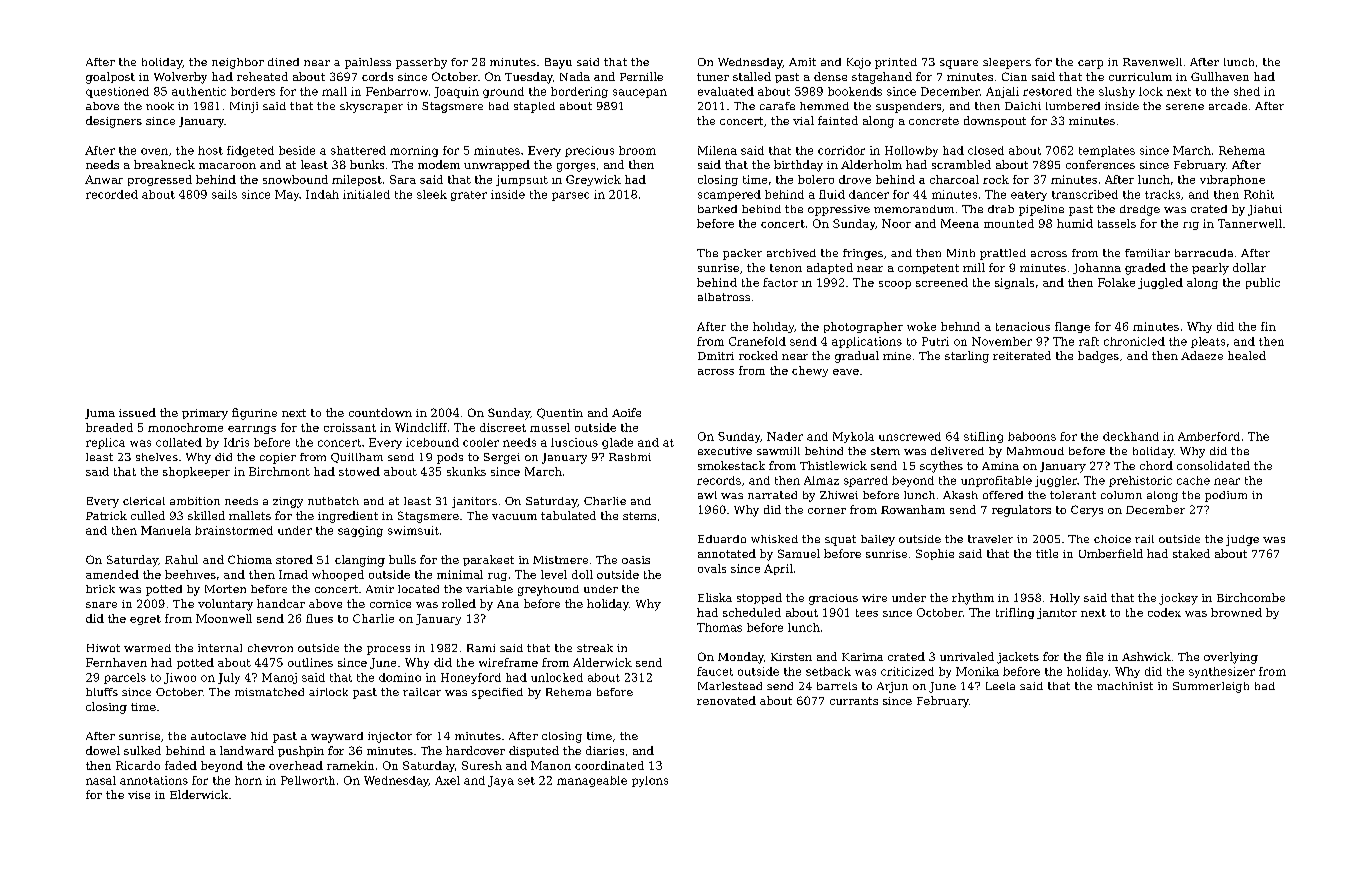  Describe the element at coordinates (421, 63) in the image. I see `passerby` at that location.
